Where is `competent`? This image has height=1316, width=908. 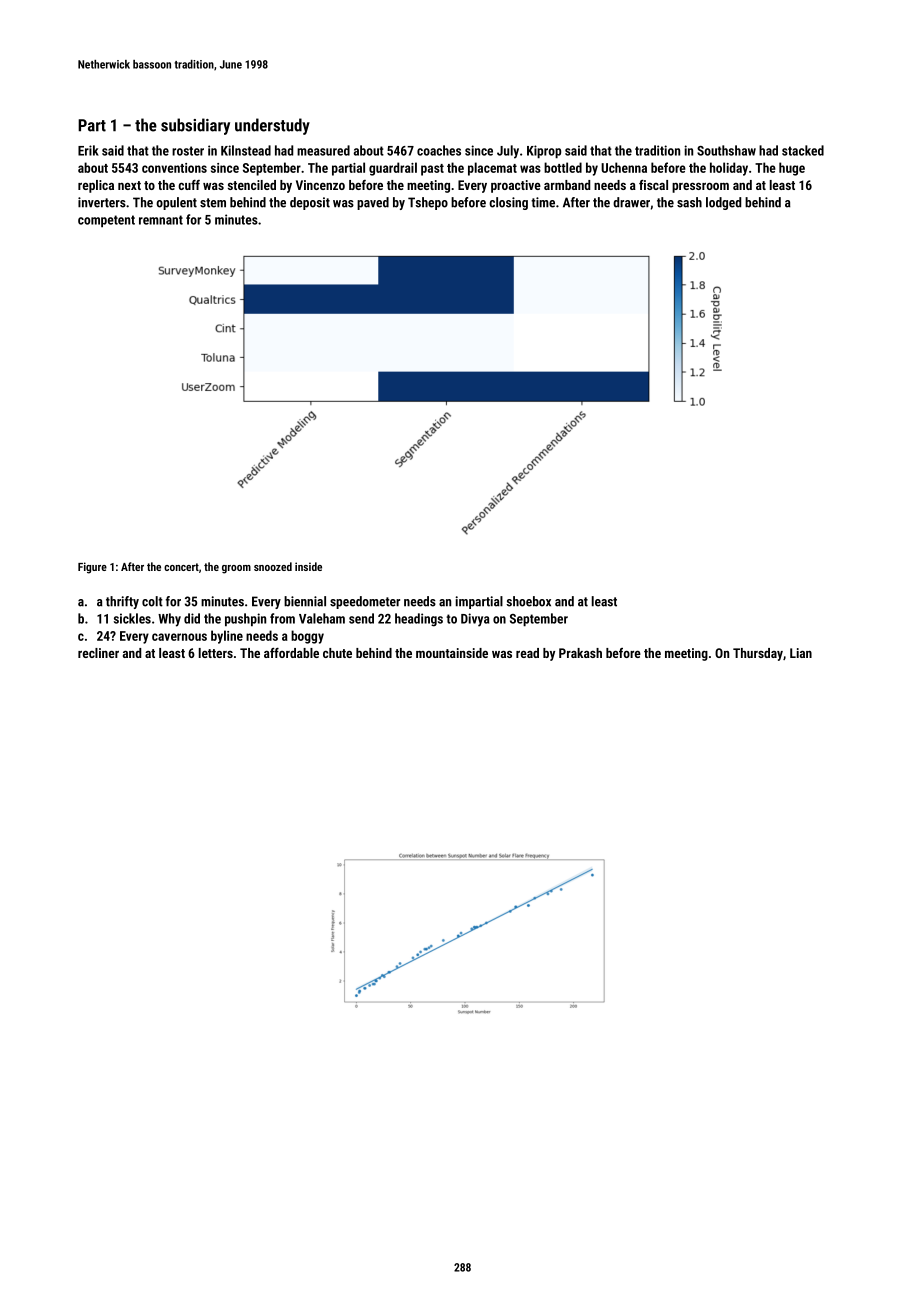
competent is located at coordinates (106, 221).
